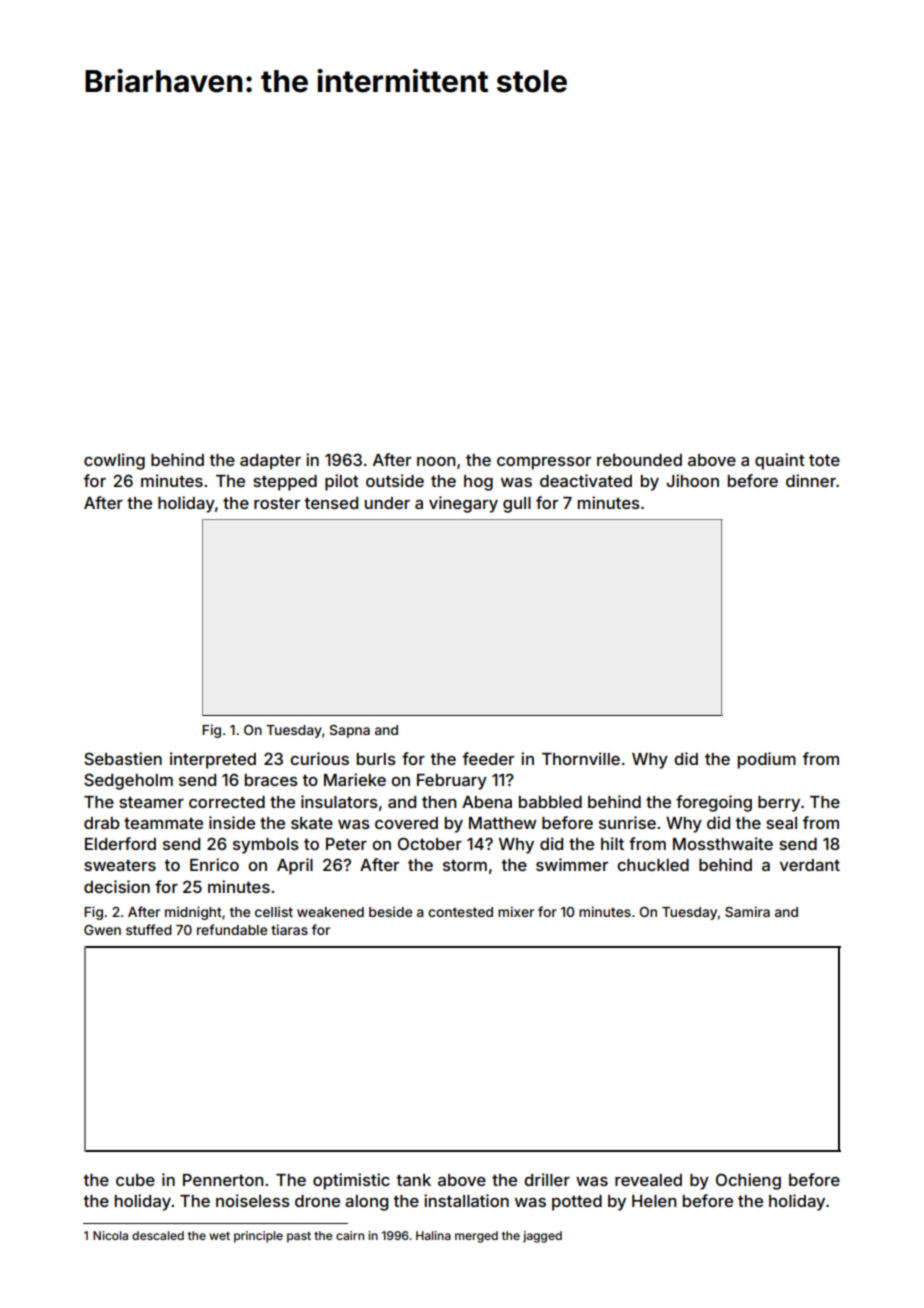  I want to click on Samira, so click(747, 911).
